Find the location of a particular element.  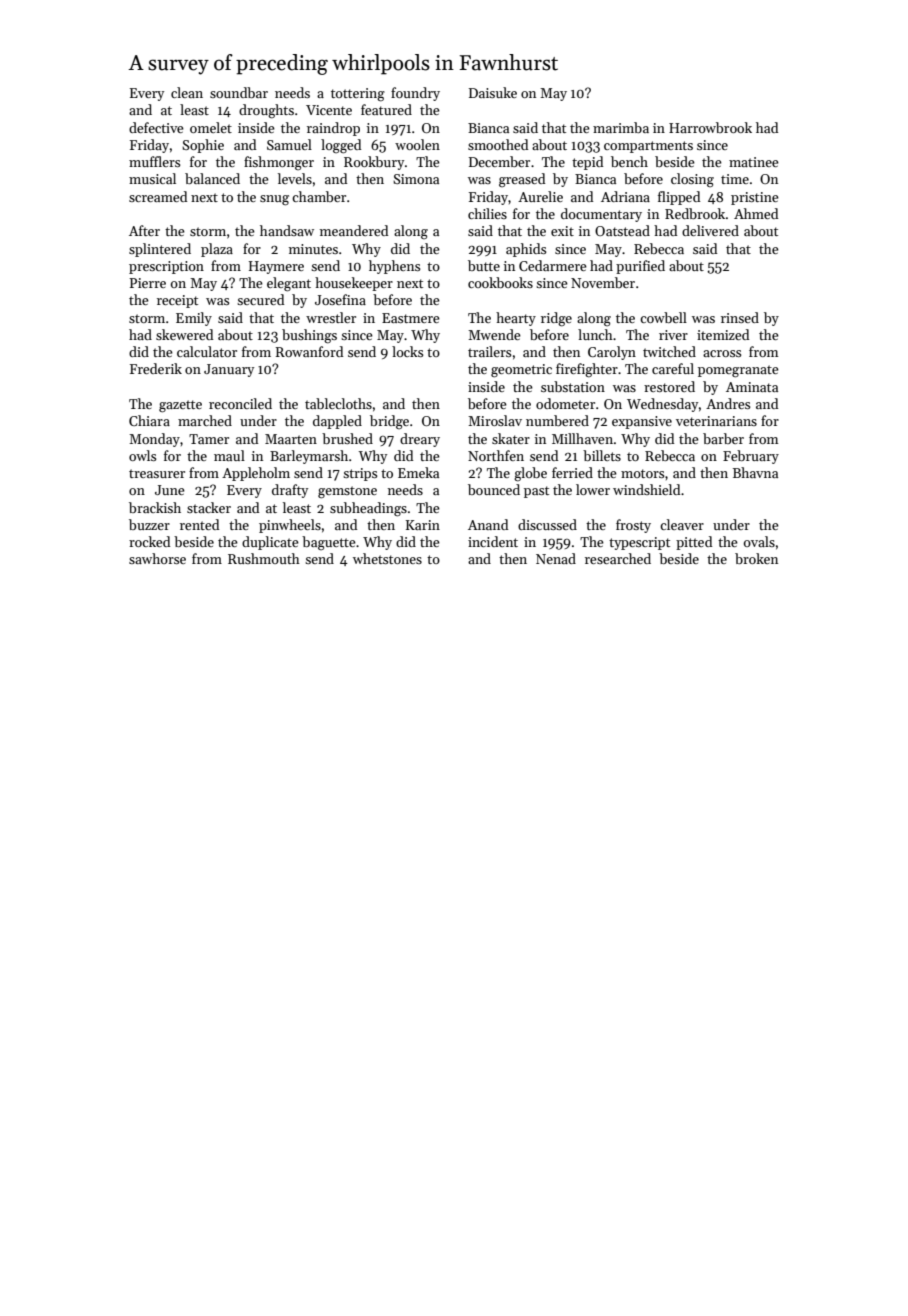

whetstones is located at coordinates (387, 558).
